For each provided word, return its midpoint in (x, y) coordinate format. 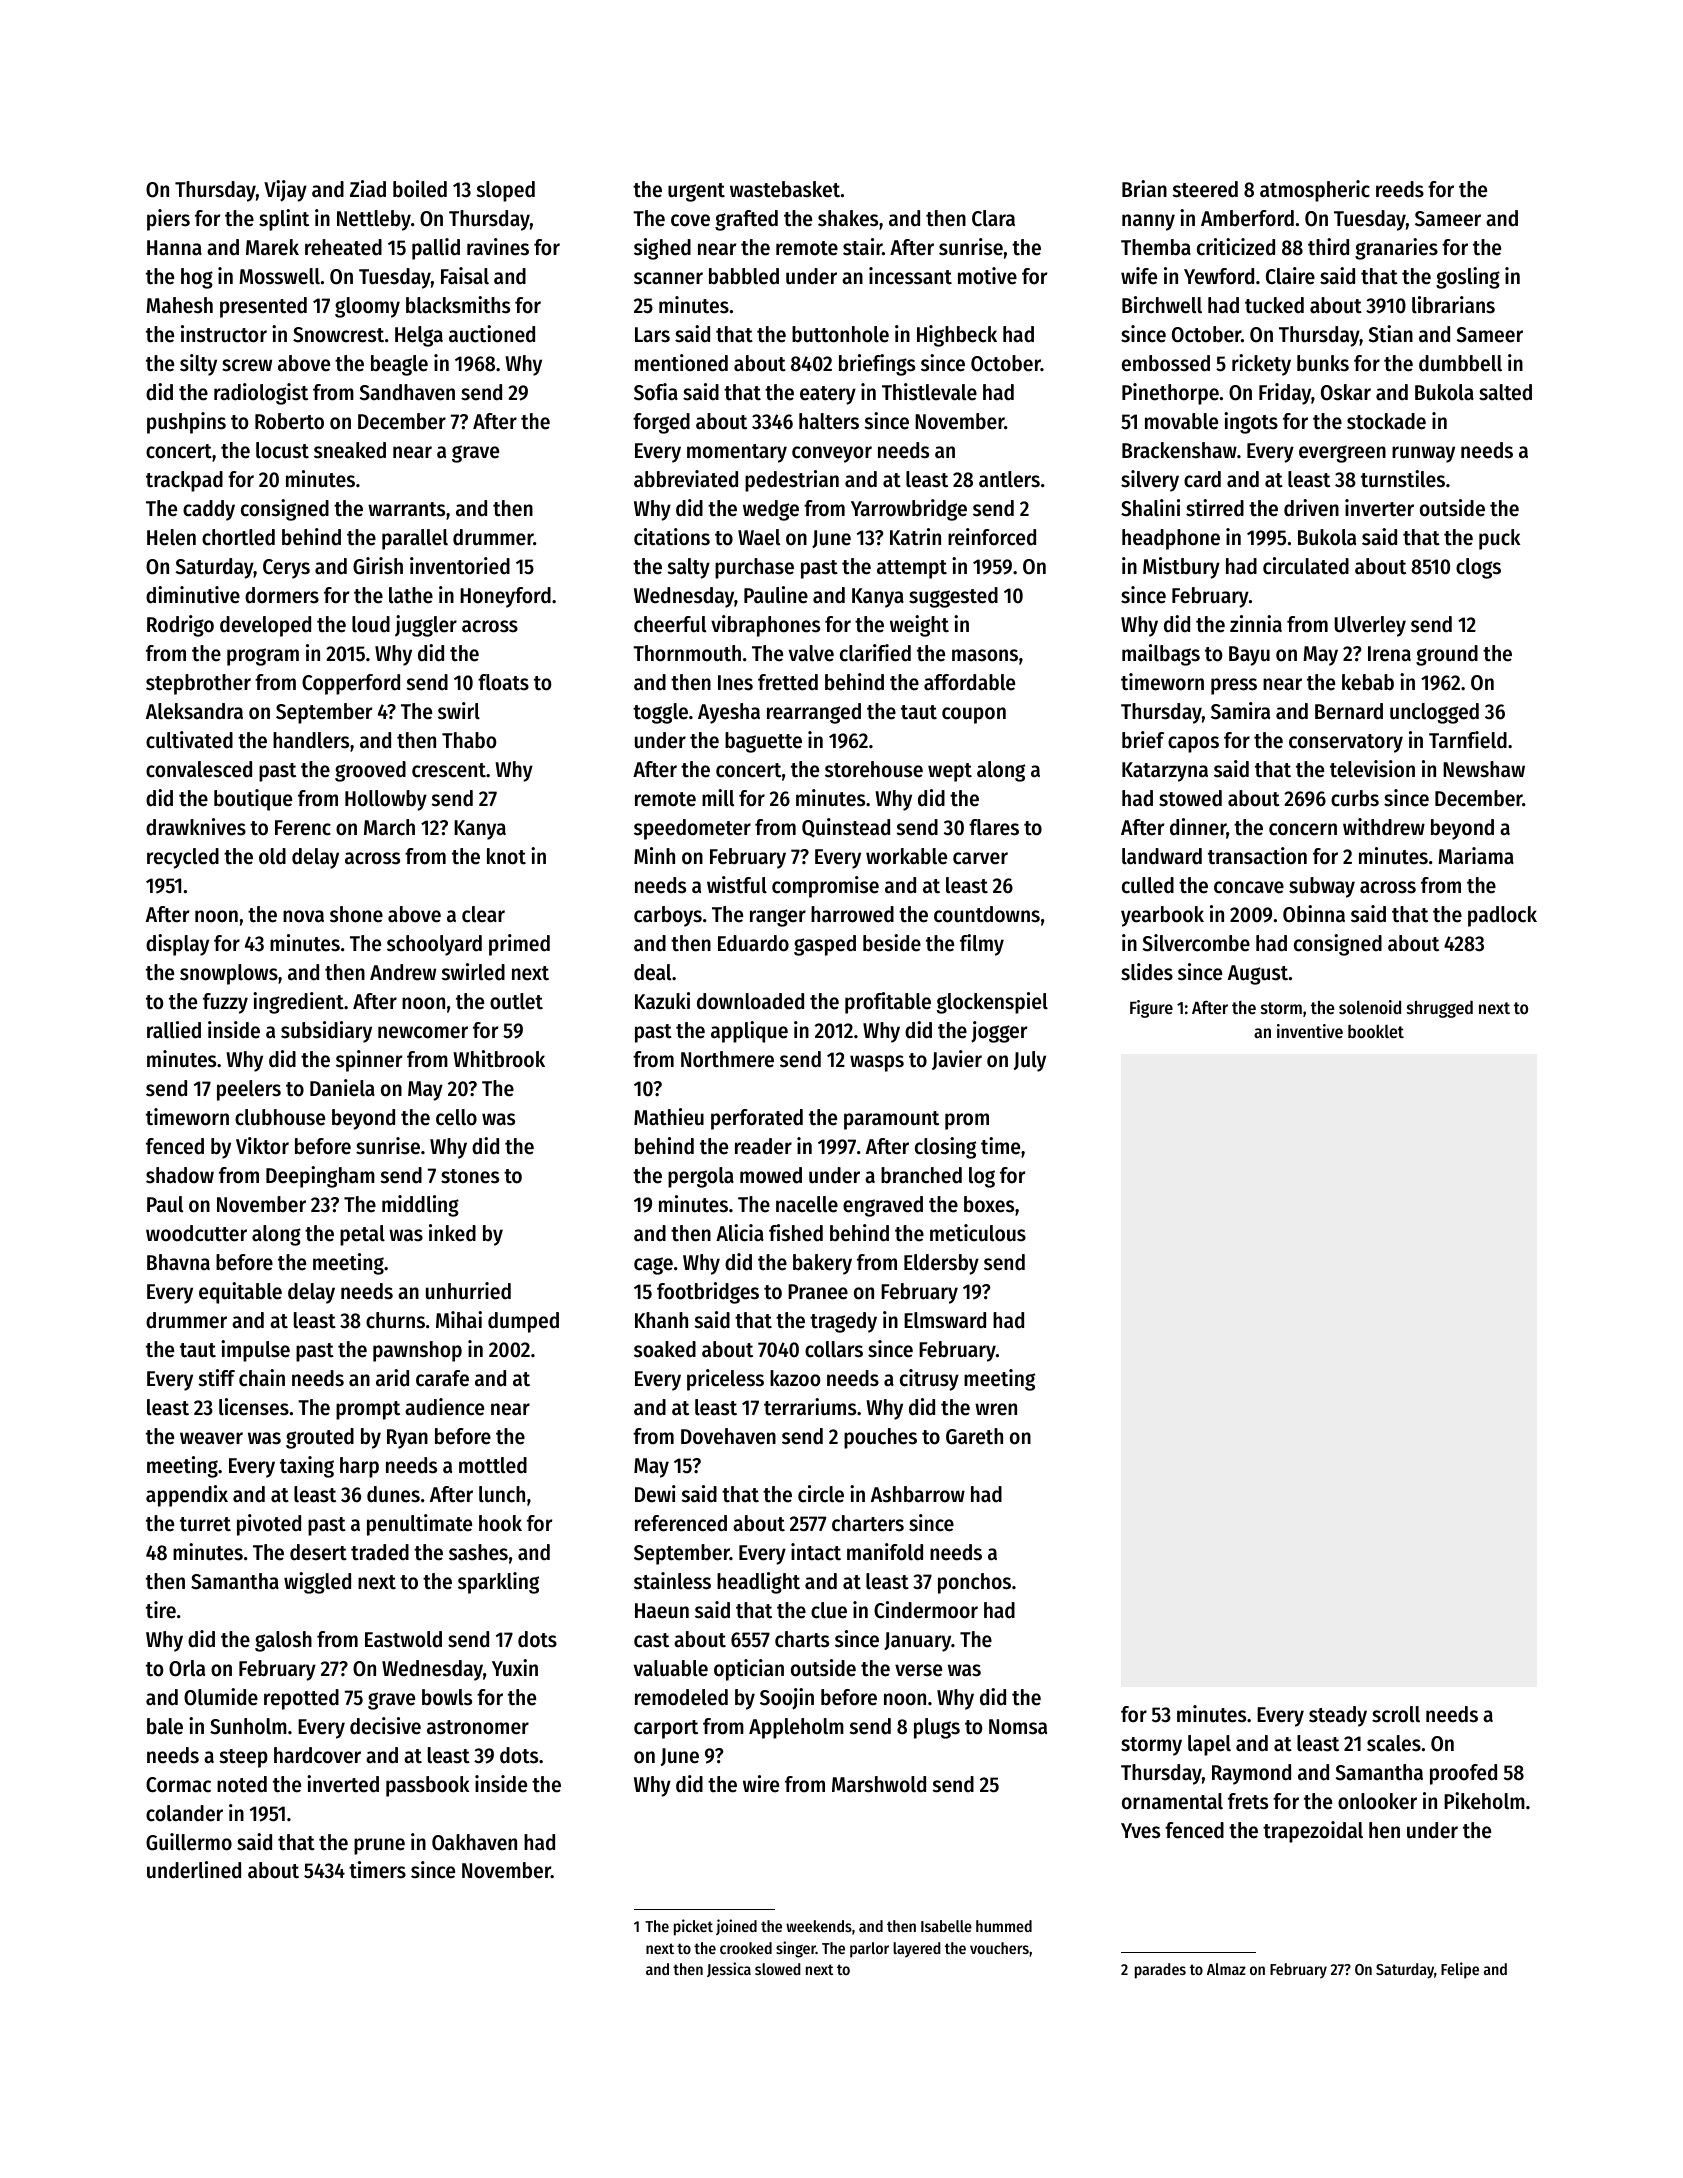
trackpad (184, 481)
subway (1322, 887)
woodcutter (196, 1233)
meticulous (978, 1233)
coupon (974, 715)
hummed (1004, 1926)
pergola (701, 1177)
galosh (283, 1641)
